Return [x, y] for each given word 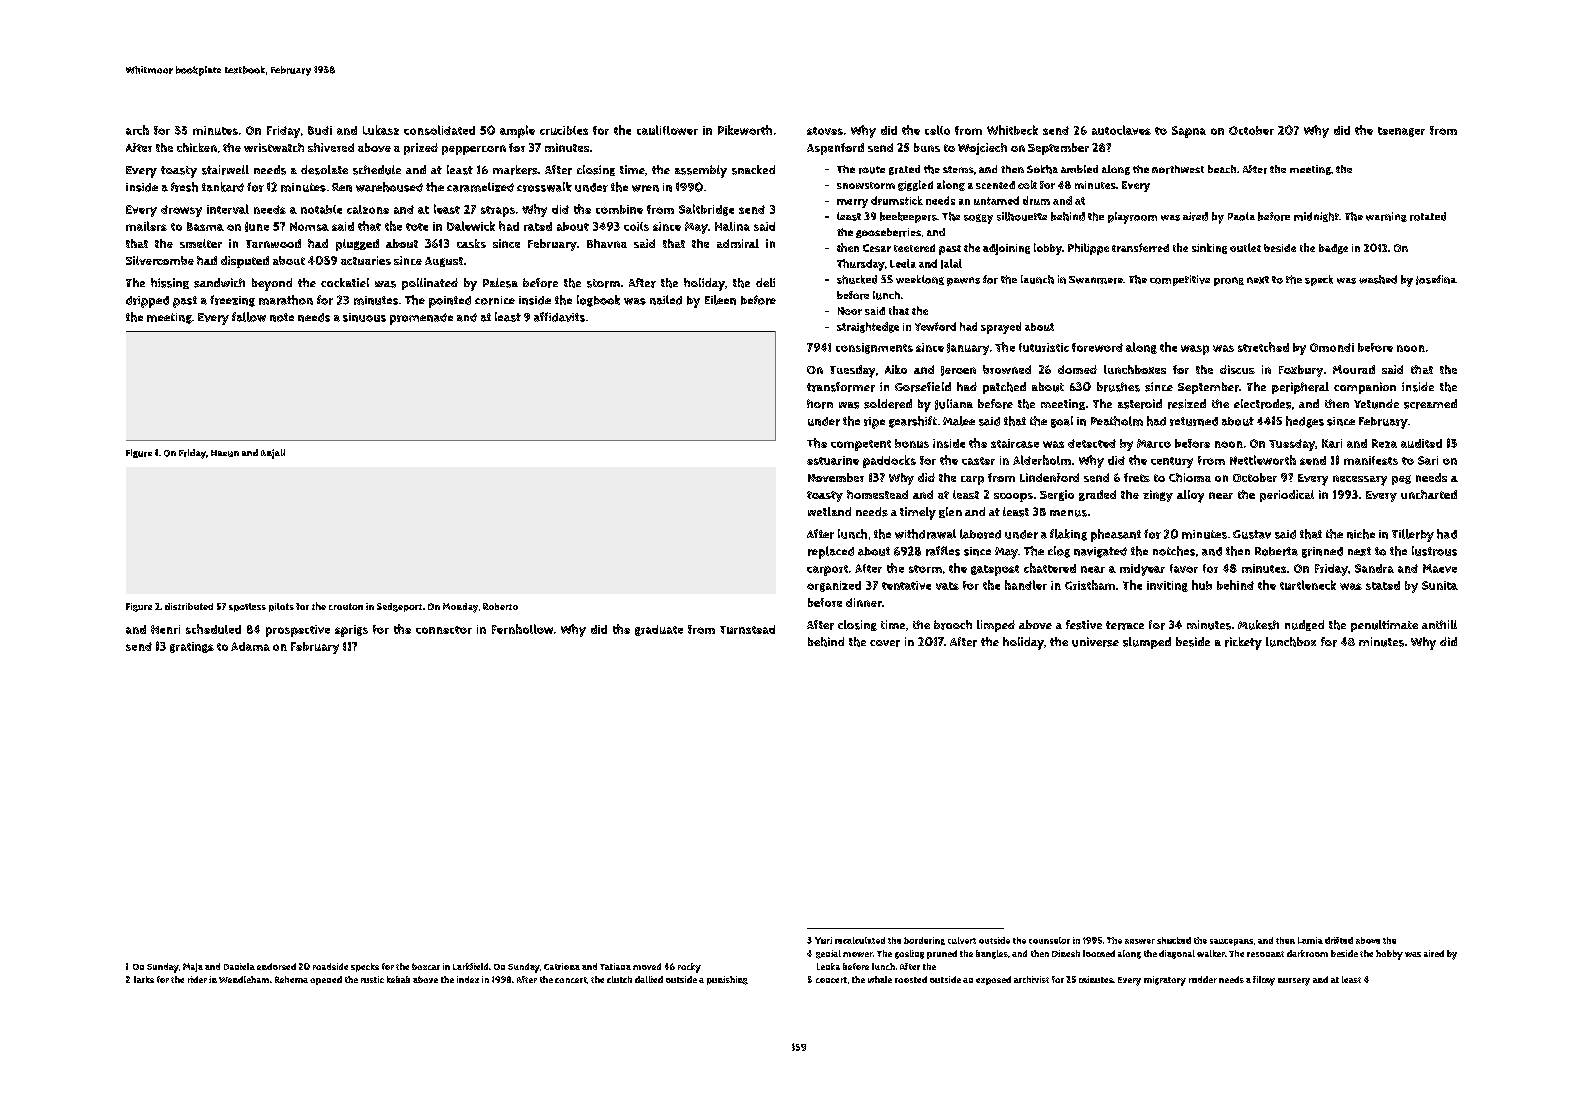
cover [885, 643]
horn [820, 404]
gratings [192, 647]
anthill [1439, 624]
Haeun [225, 453]
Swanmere [1096, 280]
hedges [1305, 422]
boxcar [426, 966]
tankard [223, 187]
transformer [841, 387]
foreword [1097, 347]
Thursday [861, 265]
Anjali [273, 454]
